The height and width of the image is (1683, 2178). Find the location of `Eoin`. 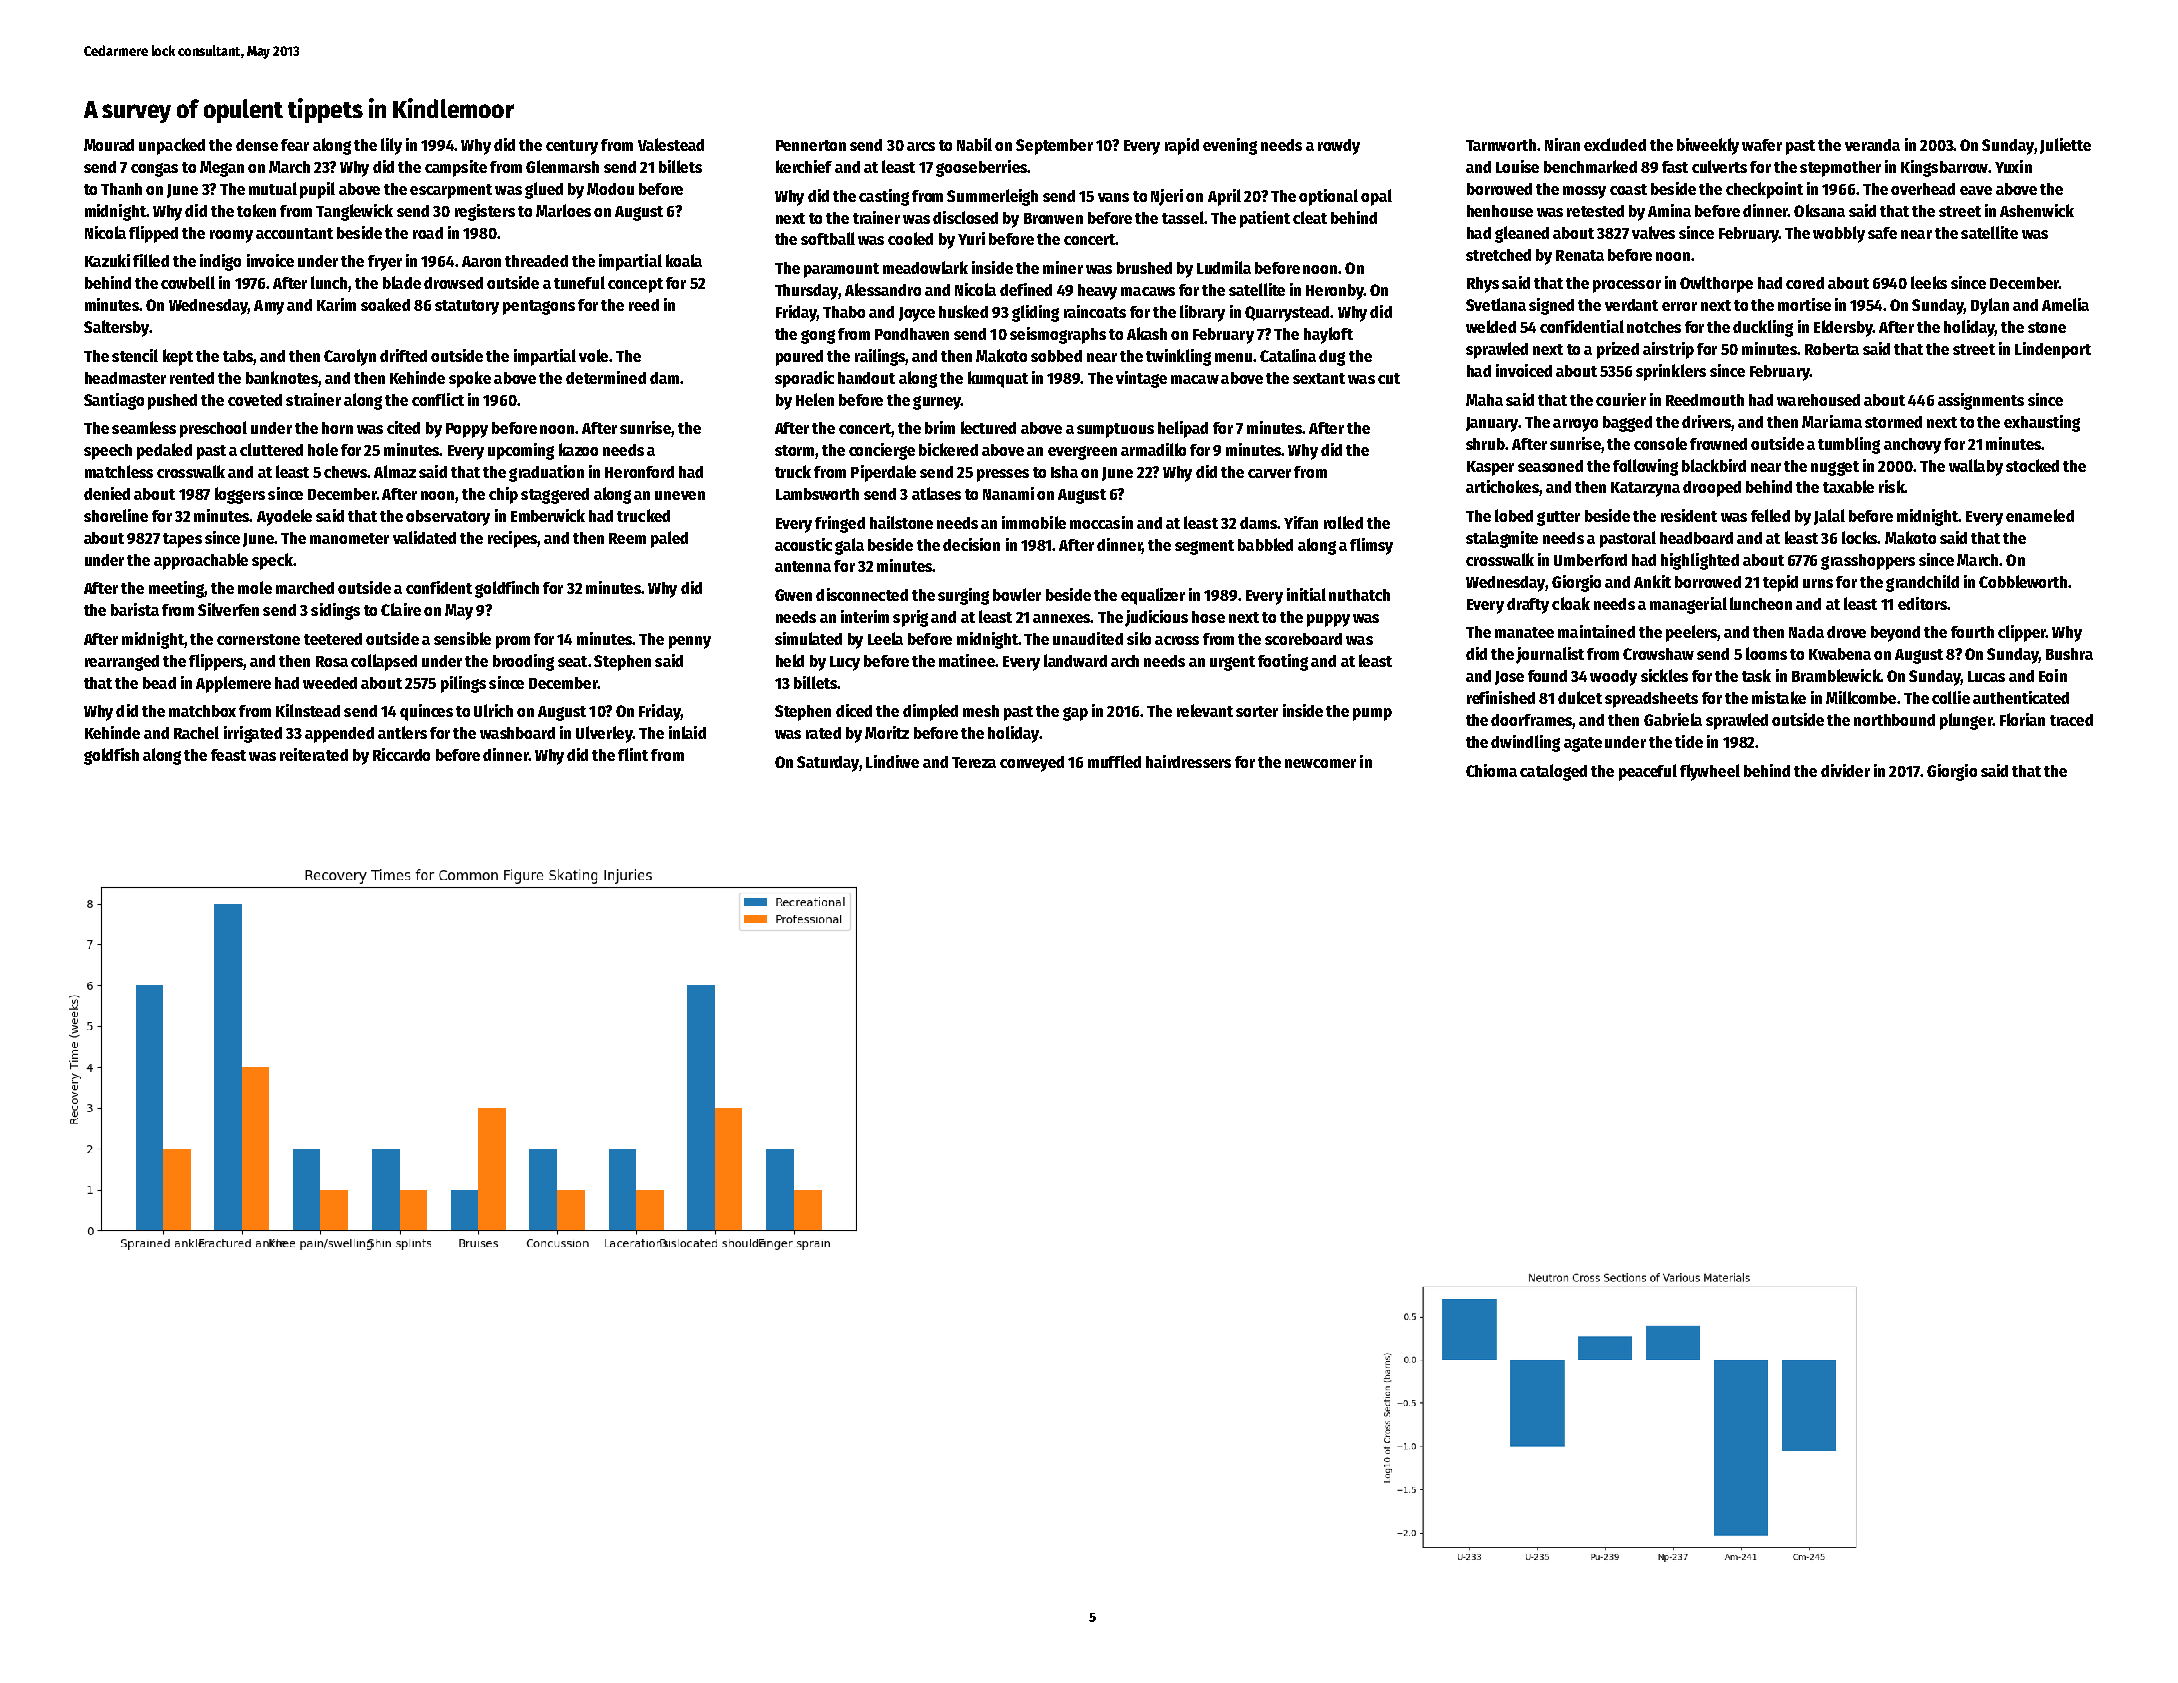

Eoin is located at coordinates (2053, 675).
